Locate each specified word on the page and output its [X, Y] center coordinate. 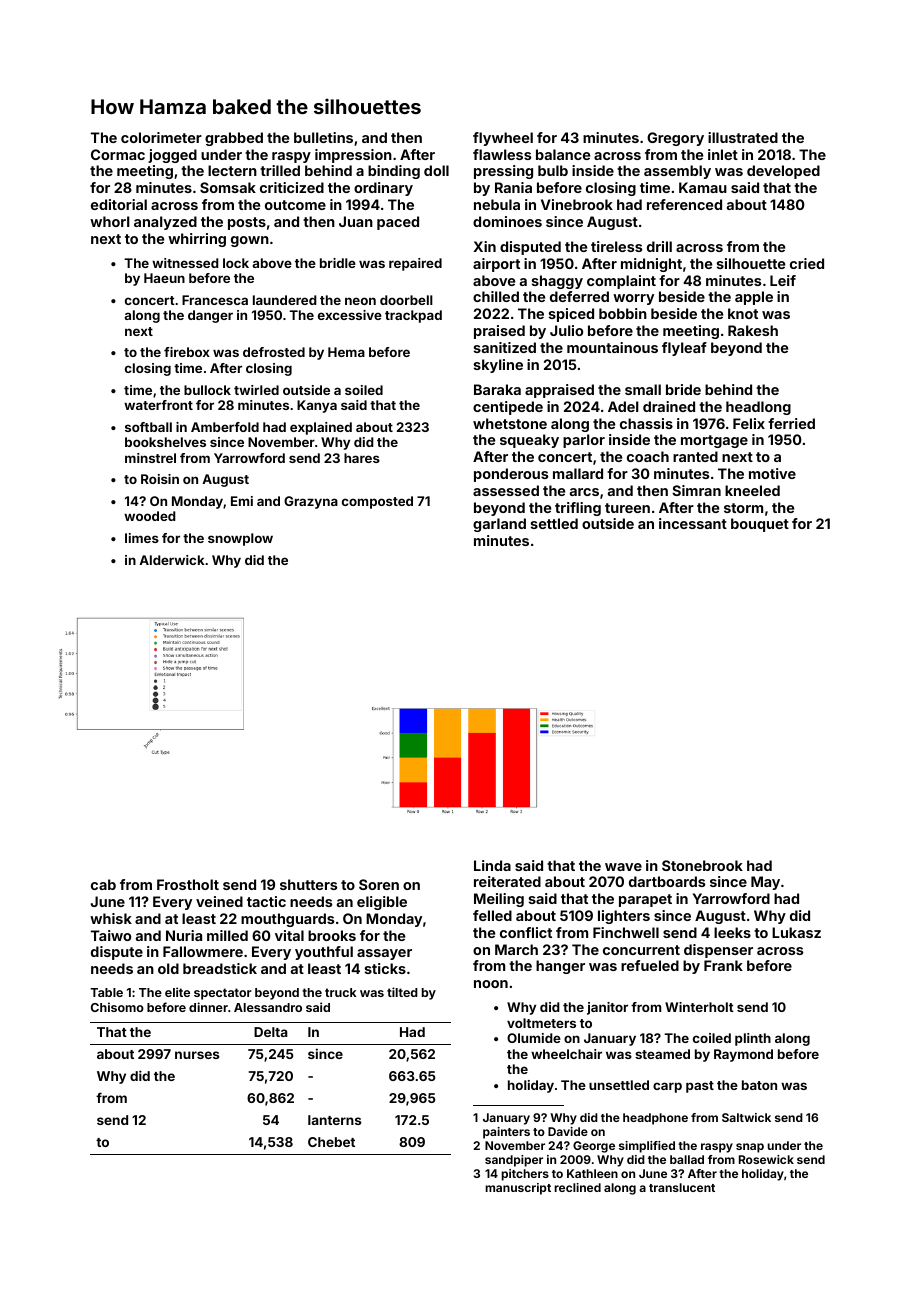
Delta [271, 1032]
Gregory [675, 139]
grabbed [234, 139]
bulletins [323, 137]
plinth [753, 1039]
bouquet [760, 525]
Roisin [160, 479]
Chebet [331, 1142]
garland [499, 525]
